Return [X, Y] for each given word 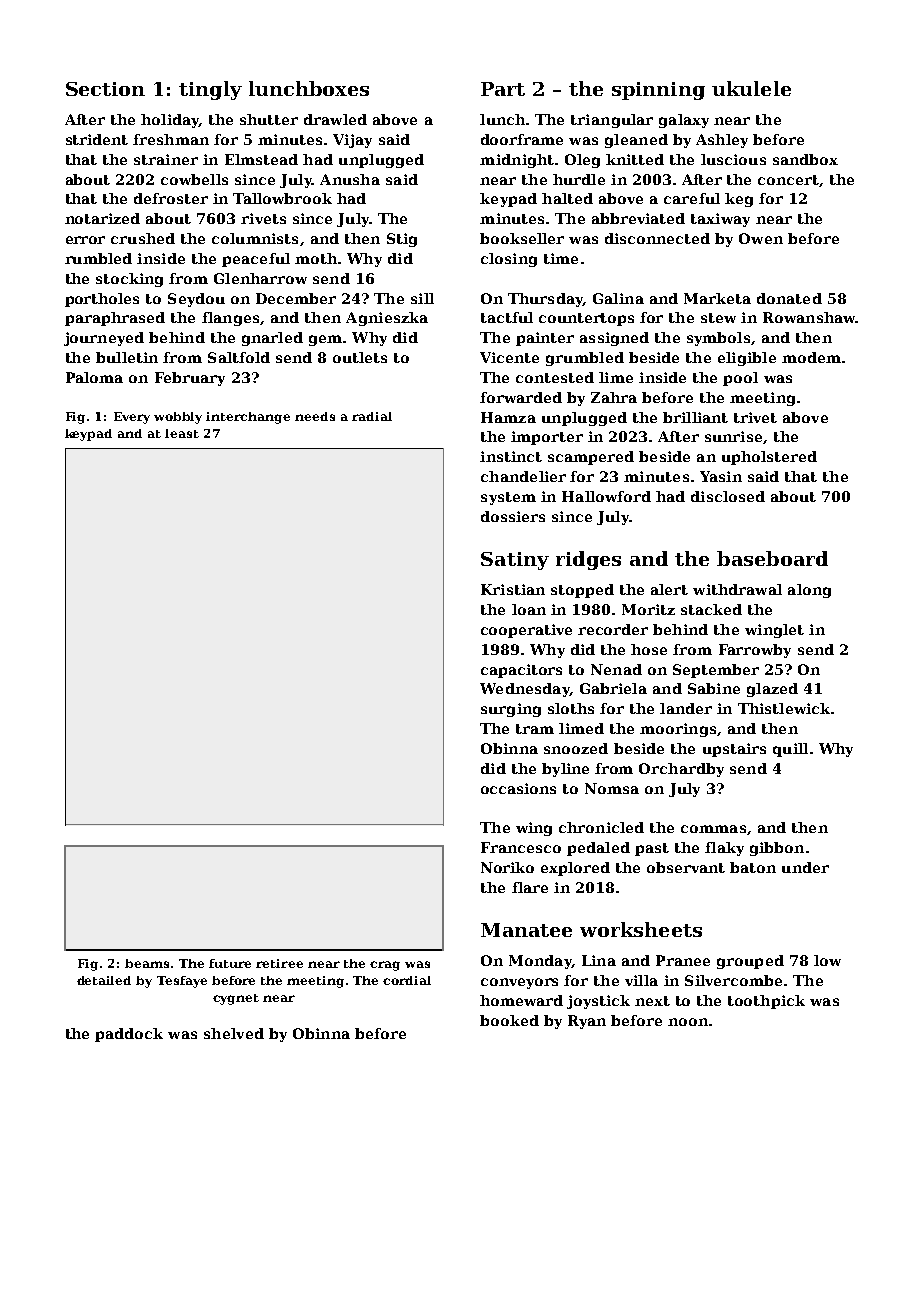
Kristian [513, 589]
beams [147, 963]
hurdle [579, 179]
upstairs [734, 750]
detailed [104, 980]
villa [641, 980]
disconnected [657, 238]
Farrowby [755, 651]
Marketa [717, 298]
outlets [360, 357]
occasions [518, 788]
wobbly [178, 418]
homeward [521, 1000]
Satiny [515, 561]
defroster [171, 198]
